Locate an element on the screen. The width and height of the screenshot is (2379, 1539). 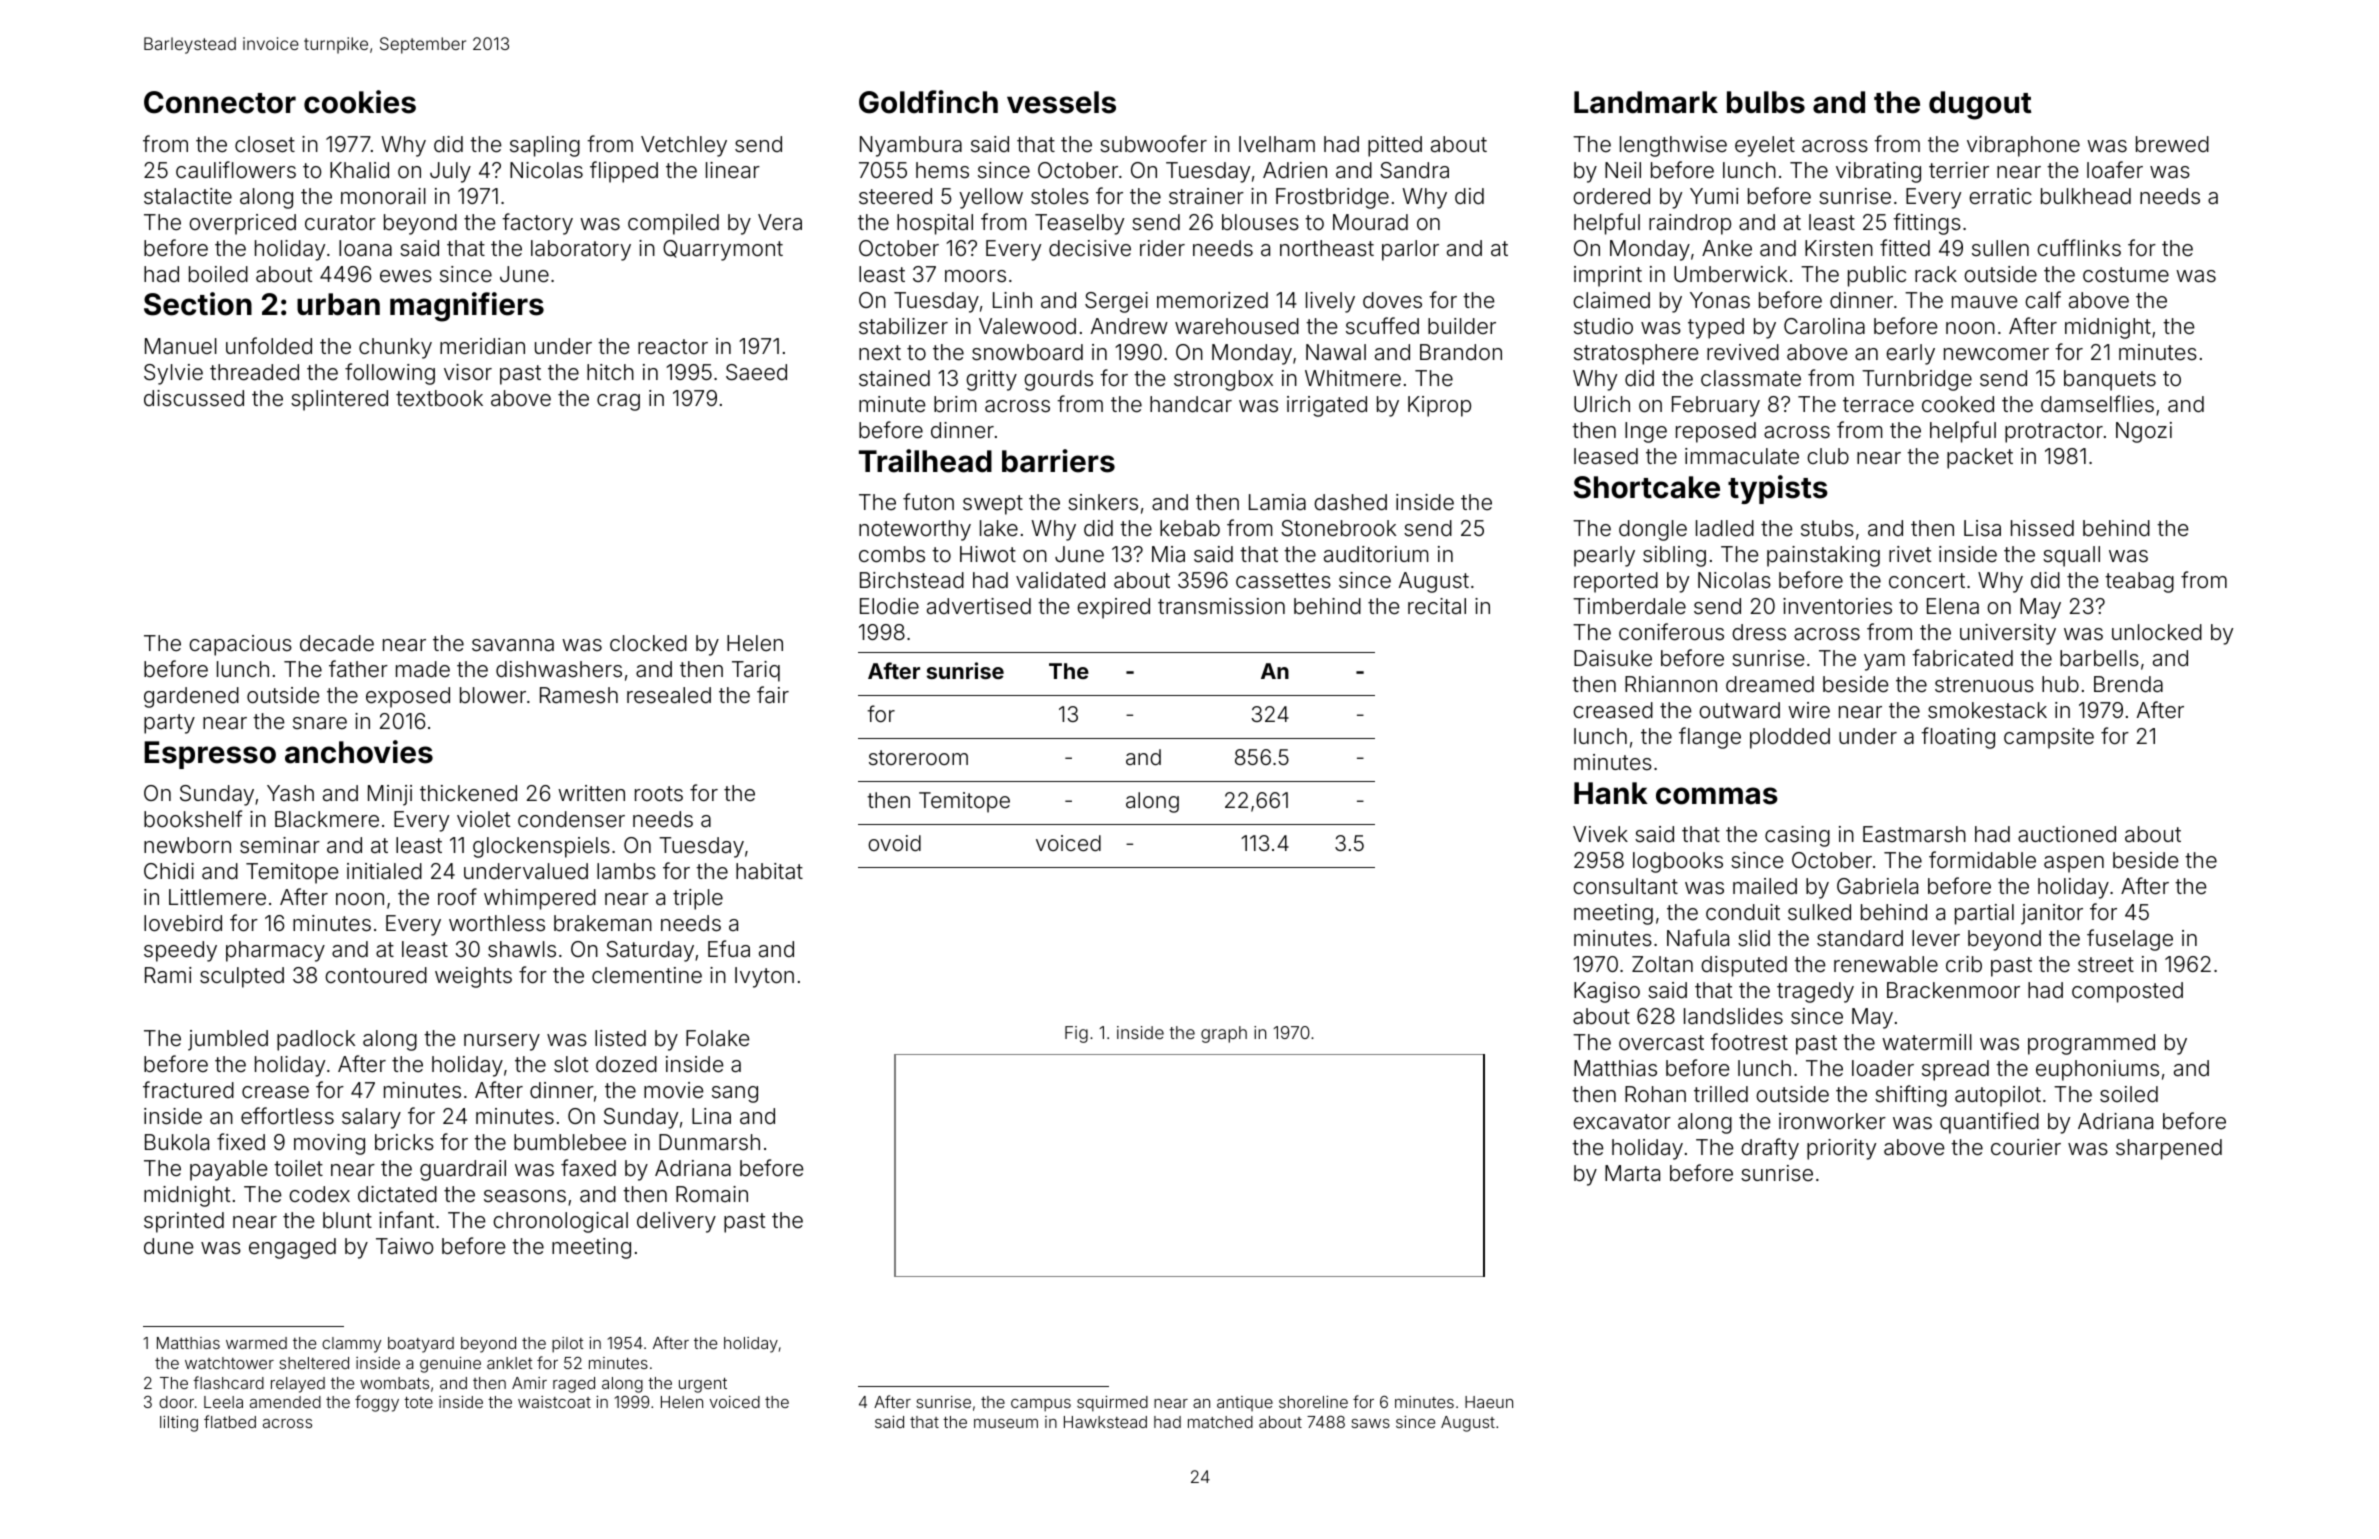
courier is located at coordinates (2026, 1147).
